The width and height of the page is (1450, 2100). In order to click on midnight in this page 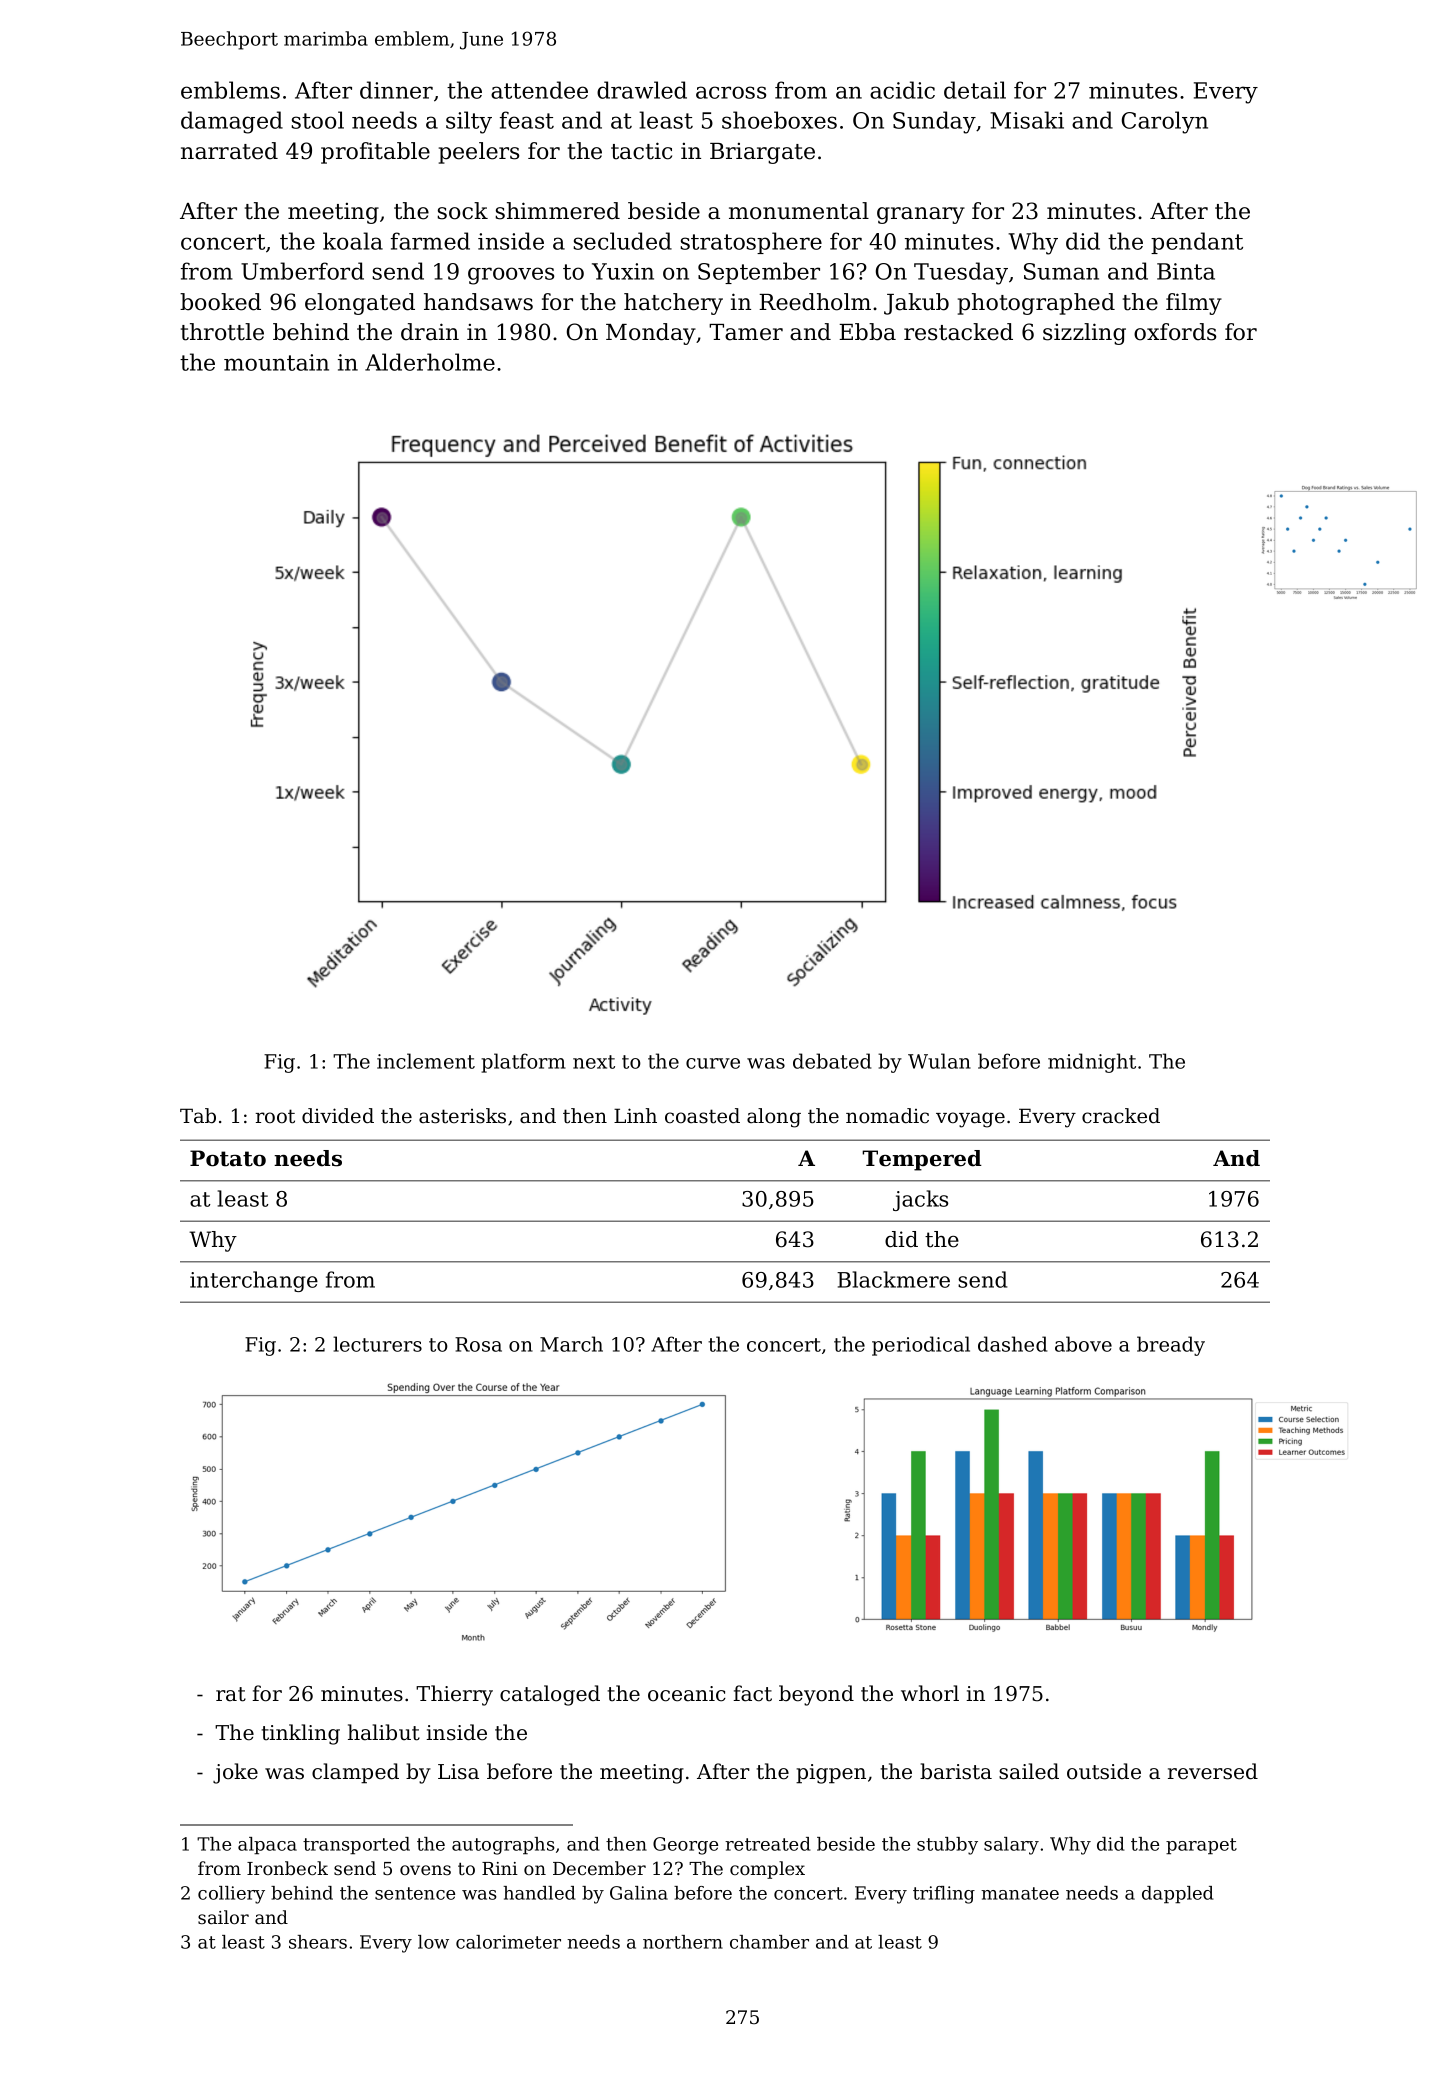, I will do `click(1092, 1063)`.
